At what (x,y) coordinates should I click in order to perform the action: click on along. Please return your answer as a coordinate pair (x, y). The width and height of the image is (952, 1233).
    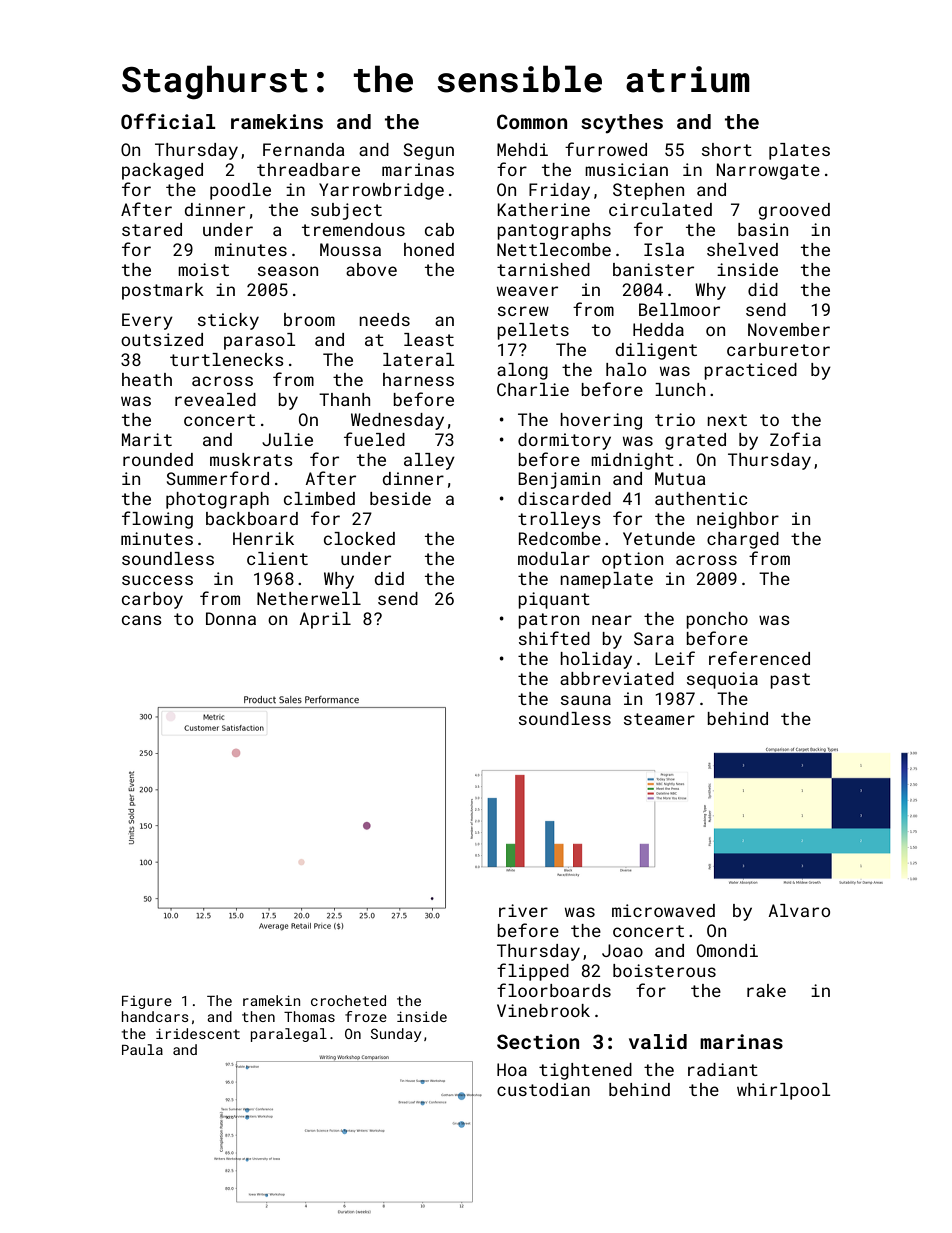
    Looking at the image, I should click on (522, 371).
